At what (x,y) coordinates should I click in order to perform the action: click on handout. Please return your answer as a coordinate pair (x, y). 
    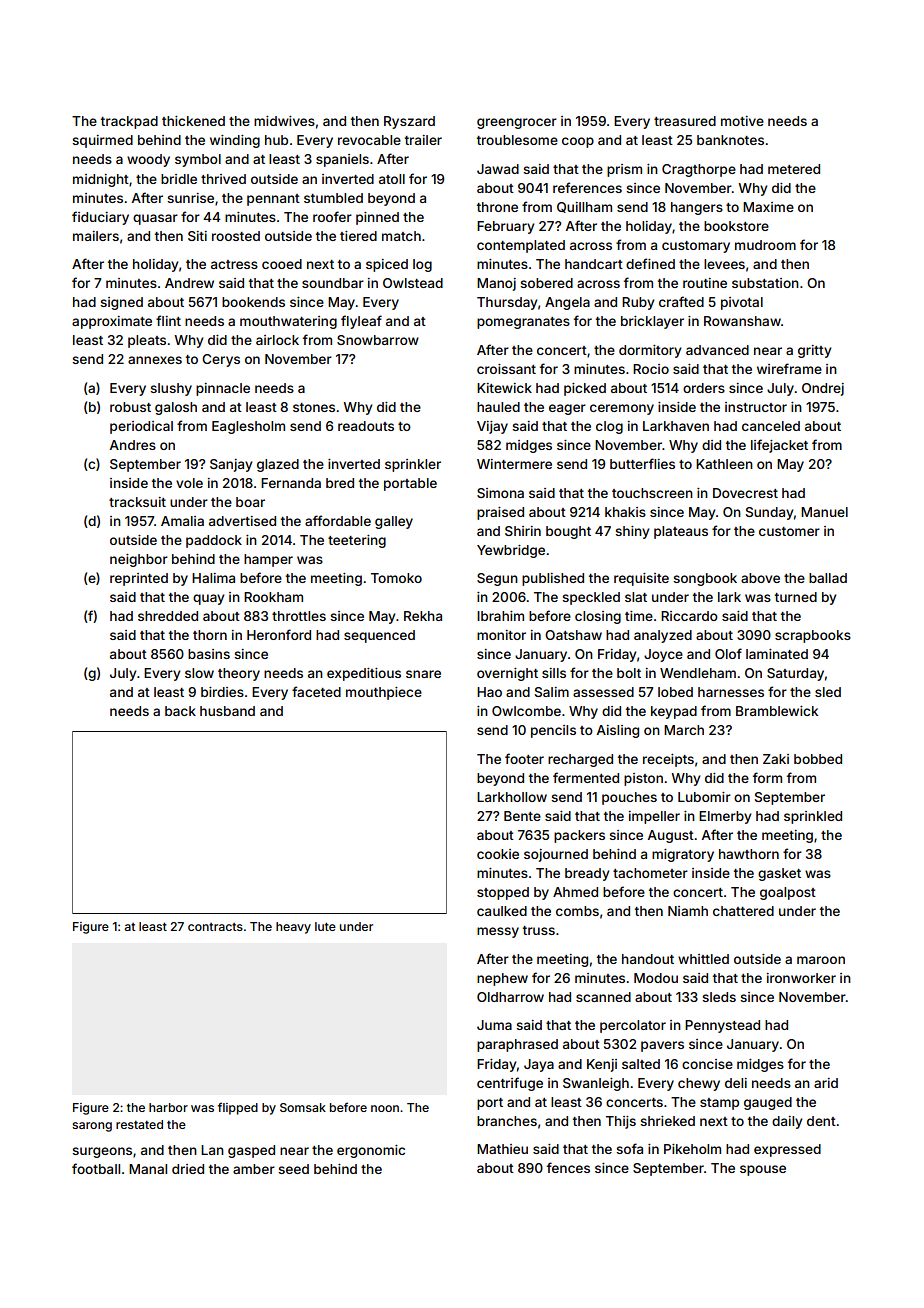
    Looking at the image, I should click on (648, 959).
